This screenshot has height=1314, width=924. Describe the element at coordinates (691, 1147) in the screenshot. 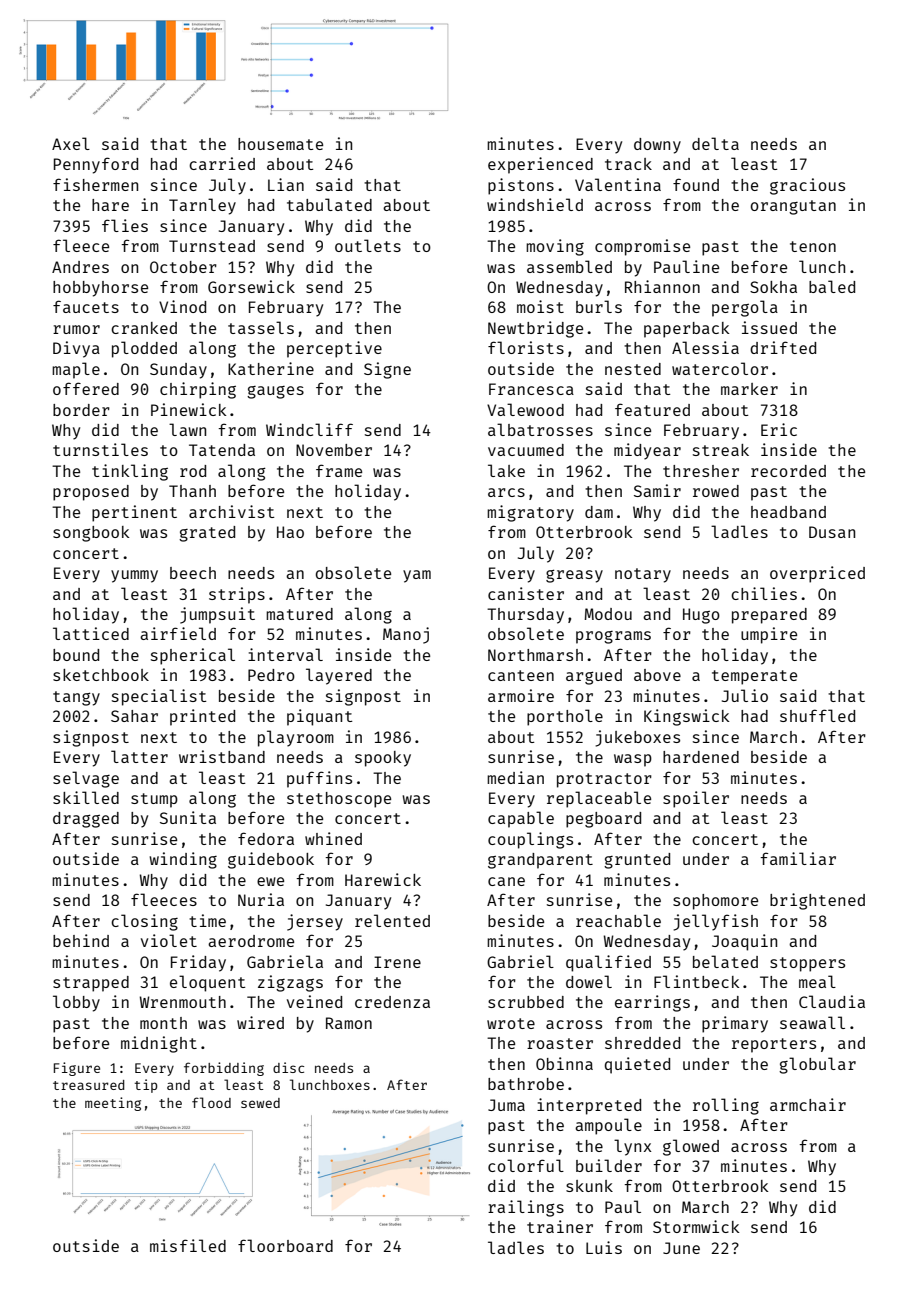

I see `glowed` at that location.
